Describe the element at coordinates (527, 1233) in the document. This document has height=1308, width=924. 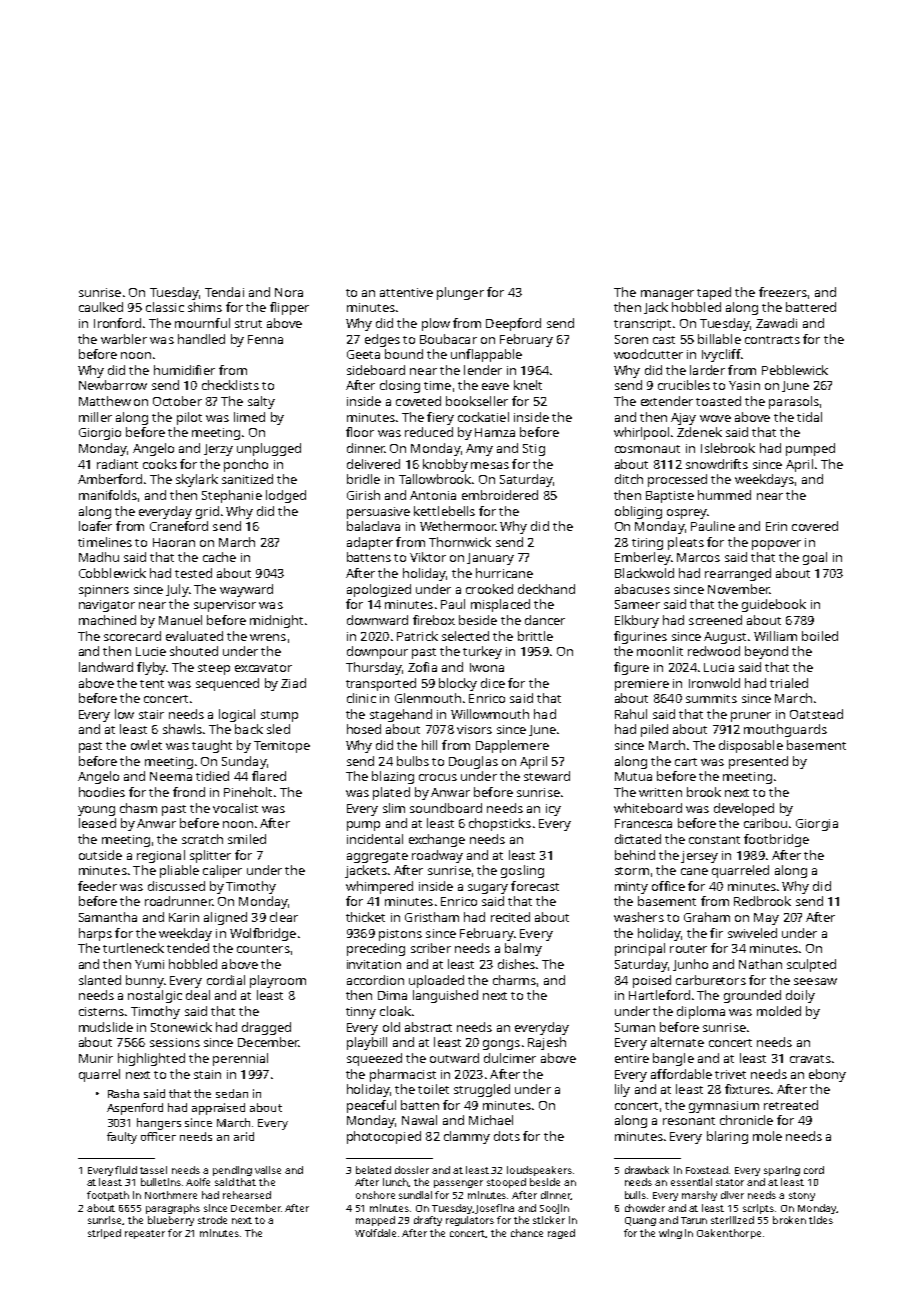
I see `chance` at that location.
